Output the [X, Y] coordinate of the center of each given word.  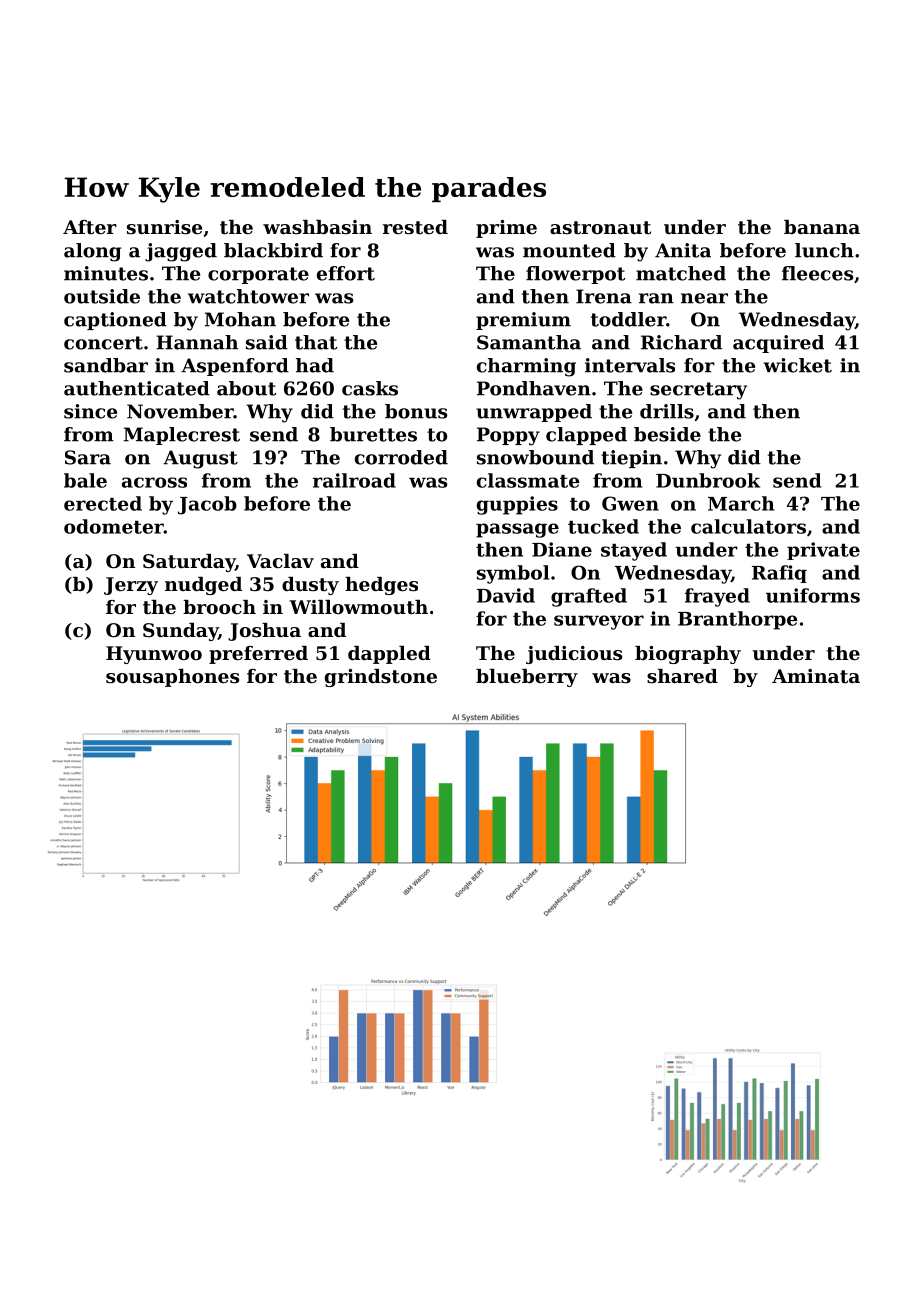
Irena [604, 296]
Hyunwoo [154, 655]
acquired [778, 344]
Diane [562, 549]
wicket [797, 365]
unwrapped [534, 413]
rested [415, 227]
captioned [115, 321]
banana [822, 227]
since [90, 411]
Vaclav [280, 561]
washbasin [317, 227]
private [823, 551]
